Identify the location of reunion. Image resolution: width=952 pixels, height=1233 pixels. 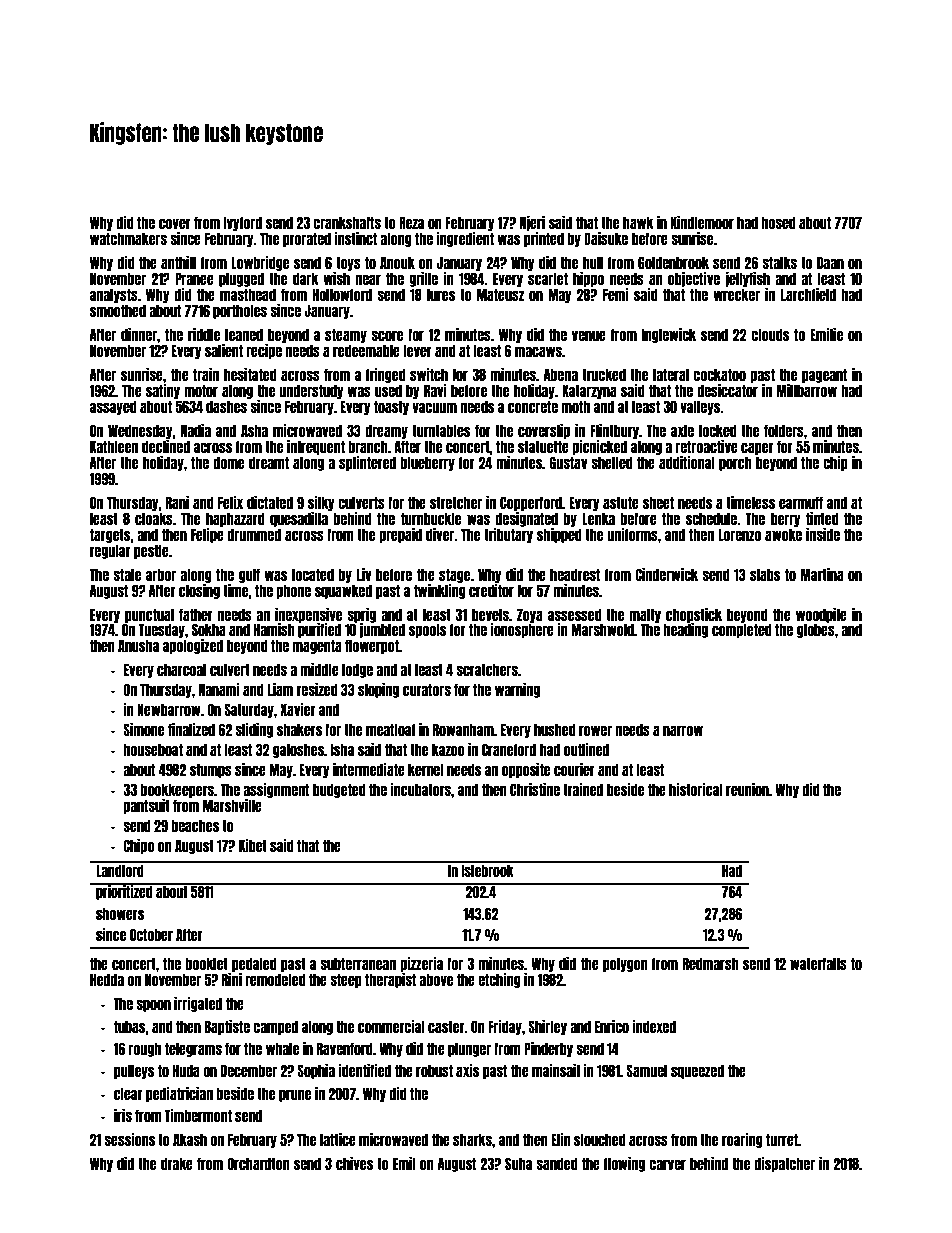
(747, 789).
